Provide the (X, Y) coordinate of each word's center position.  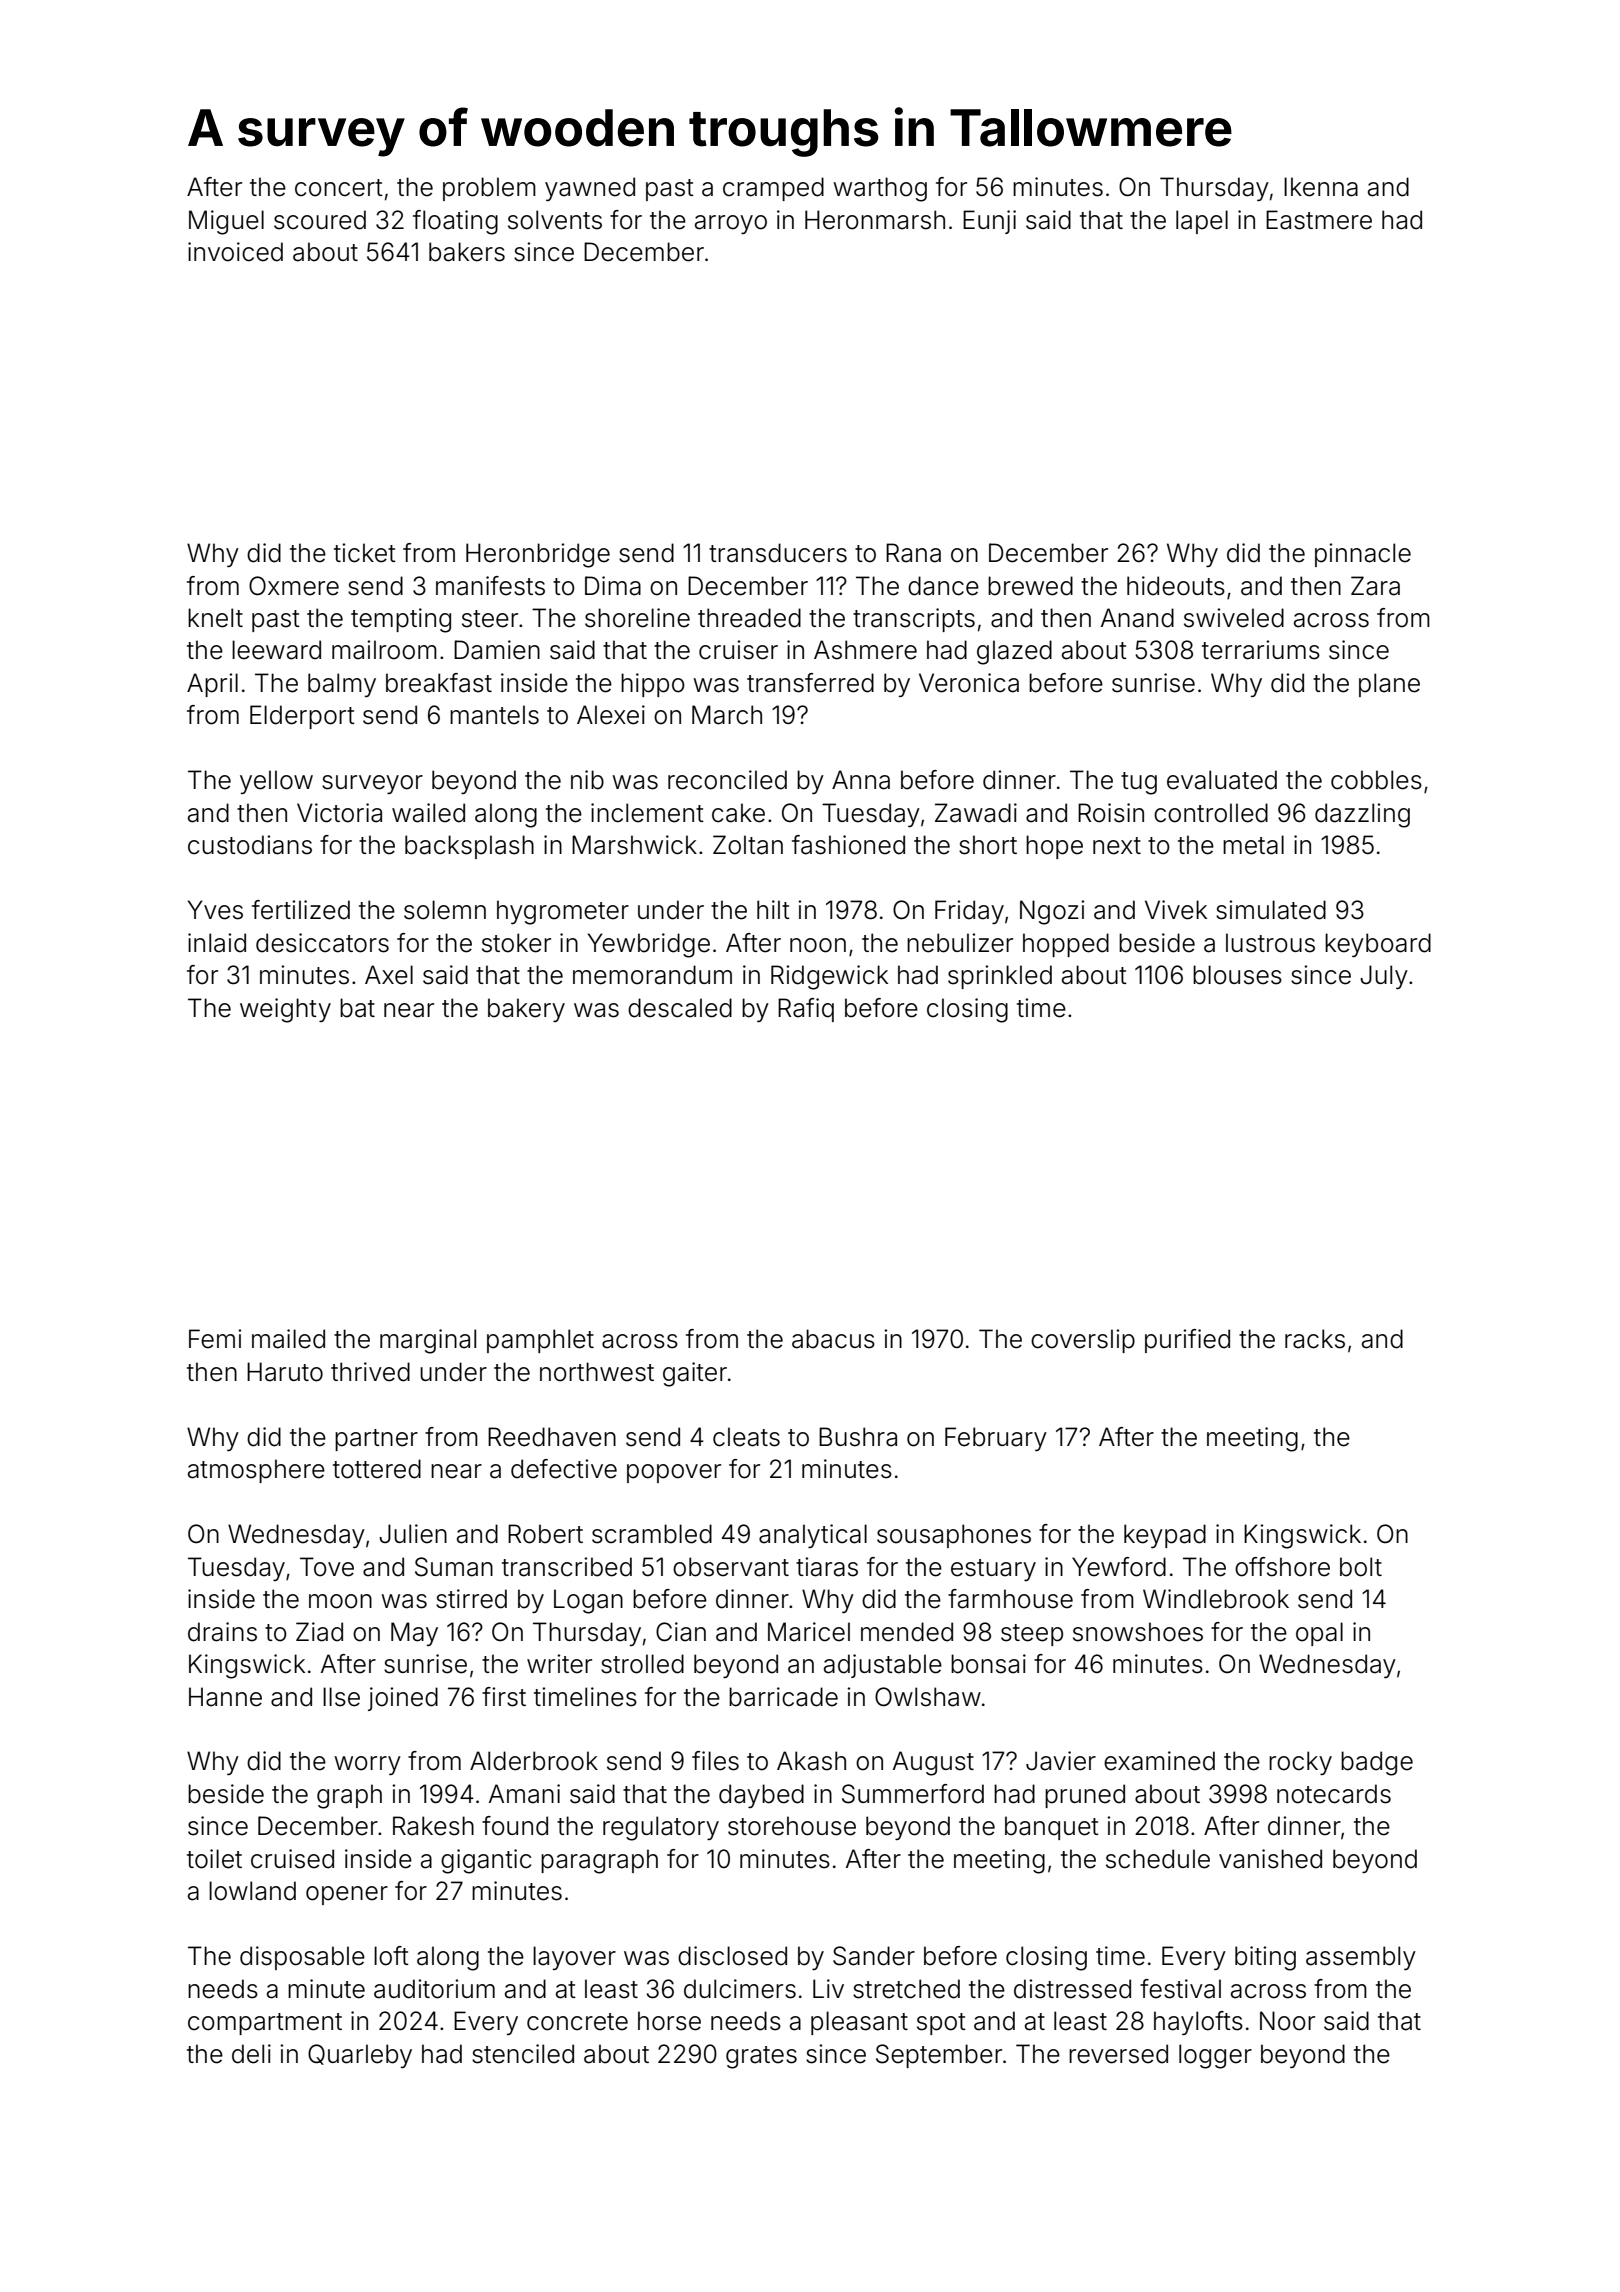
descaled (680, 1008)
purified (1187, 1341)
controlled (1211, 813)
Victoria (339, 813)
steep (1032, 1635)
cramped (773, 189)
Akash (811, 1761)
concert (339, 188)
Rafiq (806, 1010)
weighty (285, 1010)
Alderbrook (534, 1761)
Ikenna (1321, 187)
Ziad (319, 1632)
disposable (302, 1958)
